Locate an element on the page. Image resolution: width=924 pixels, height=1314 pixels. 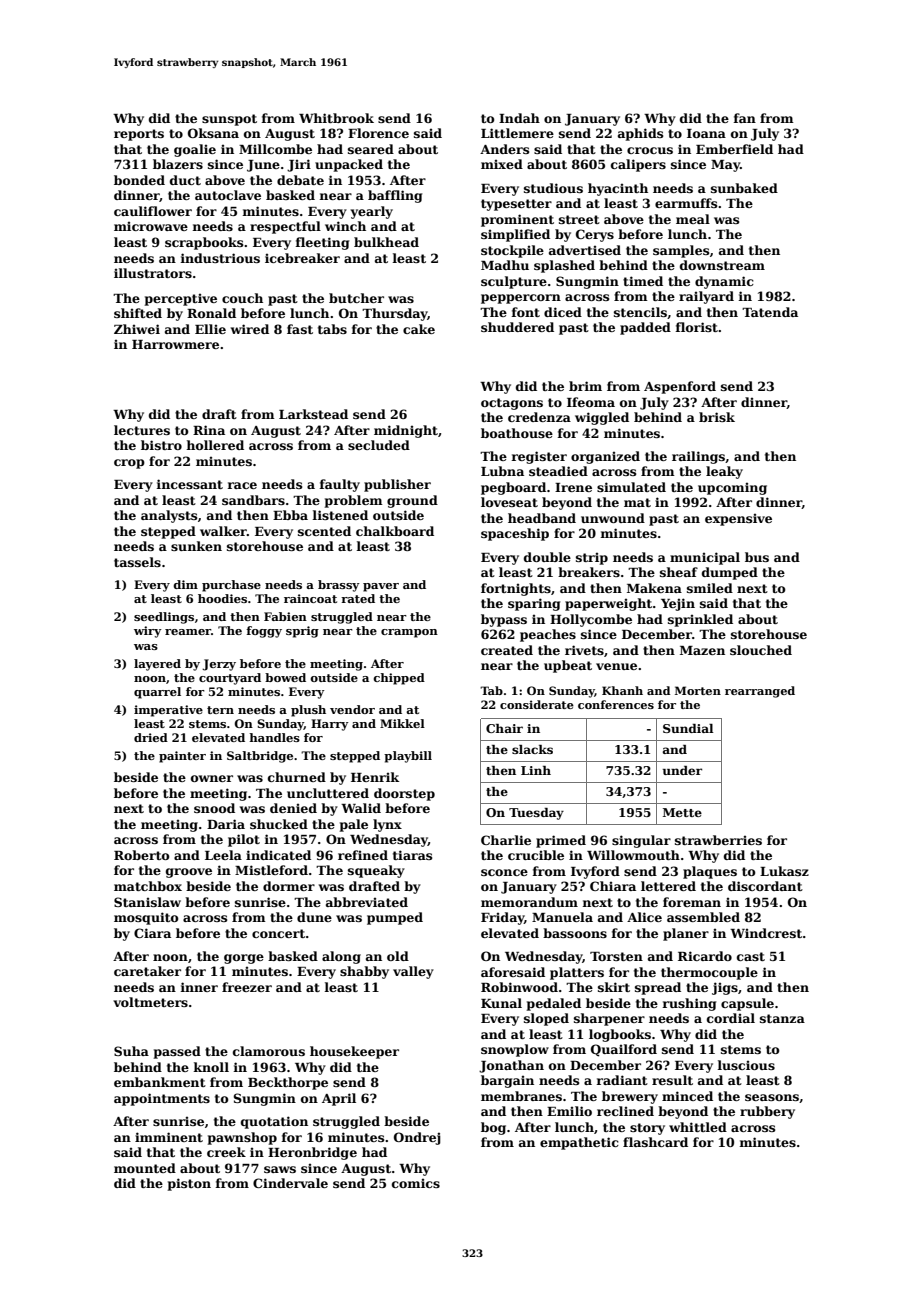
aphids is located at coordinates (640, 134).
